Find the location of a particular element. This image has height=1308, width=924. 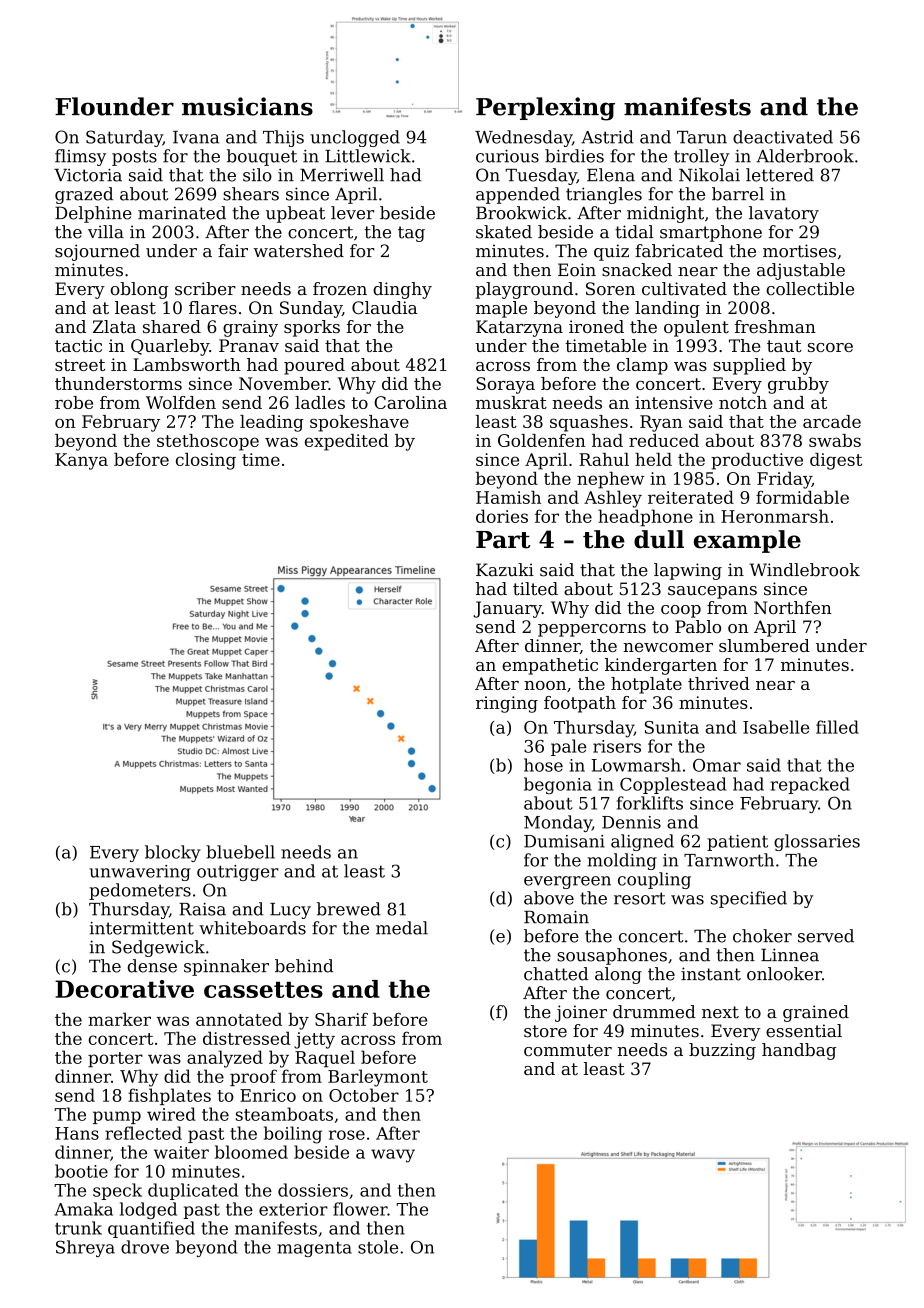

served is located at coordinates (826, 936).
